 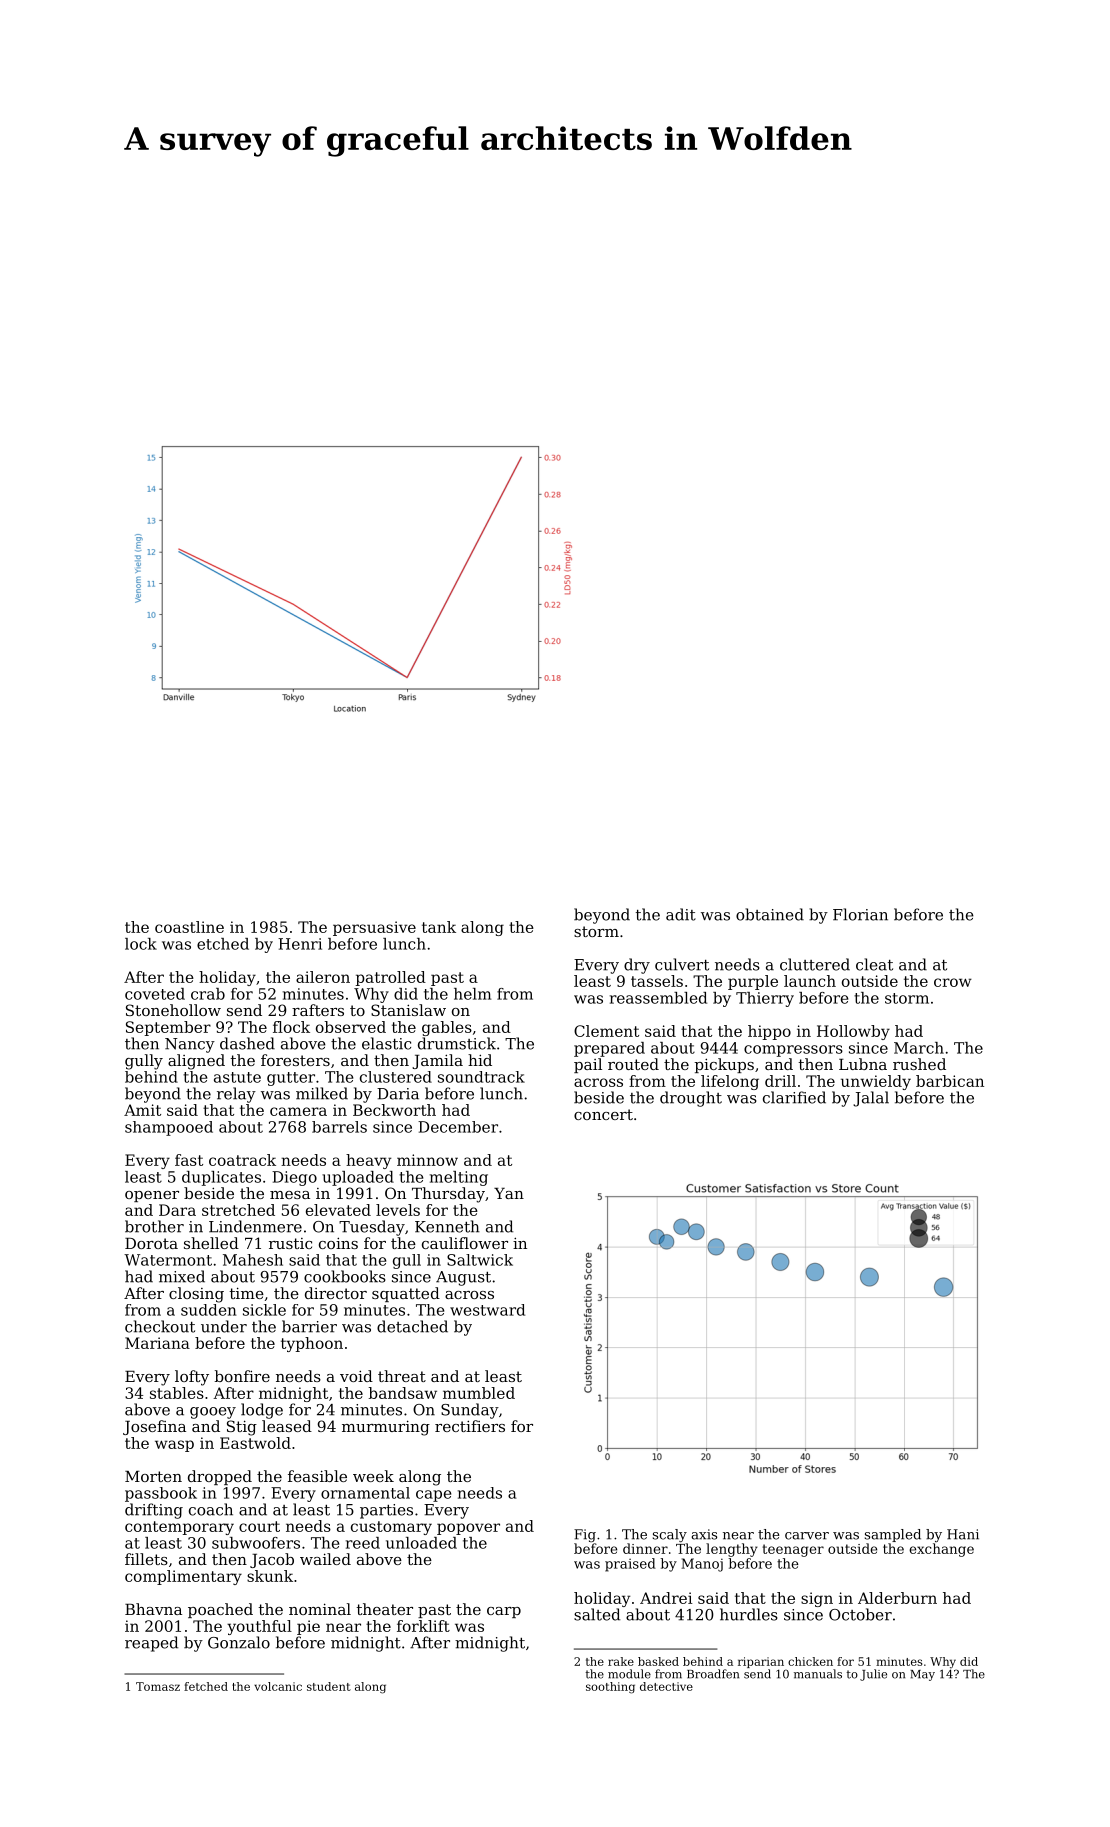 I want to click on culvert, so click(x=682, y=964).
